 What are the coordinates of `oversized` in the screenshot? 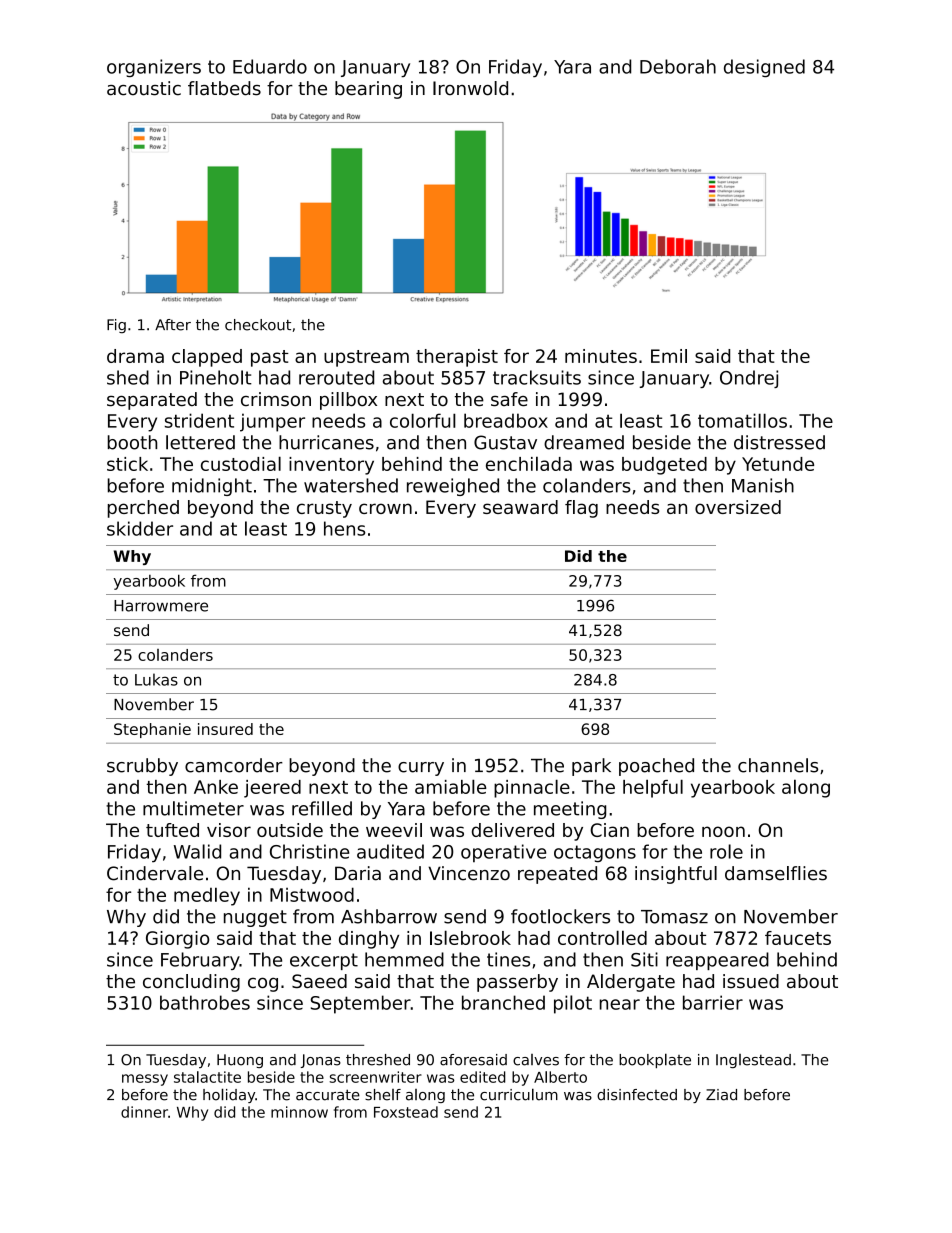 It's located at (738, 507).
